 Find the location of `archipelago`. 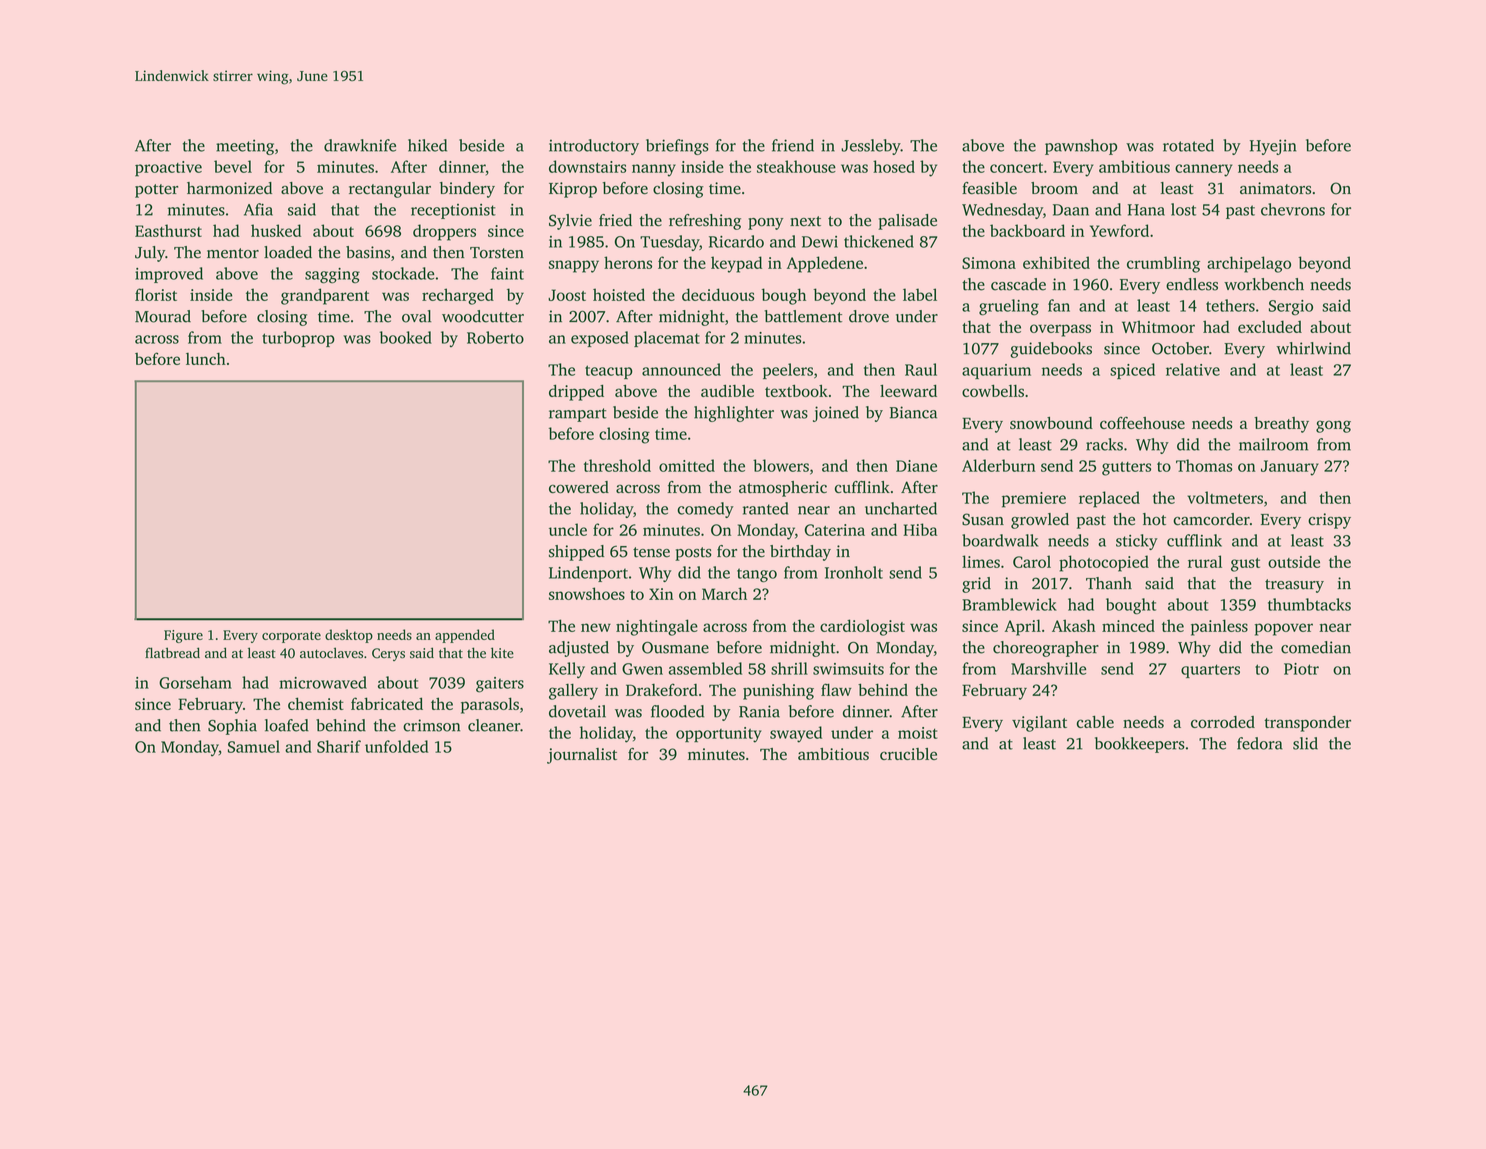

archipelago is located at coordinates (1249, 264).
